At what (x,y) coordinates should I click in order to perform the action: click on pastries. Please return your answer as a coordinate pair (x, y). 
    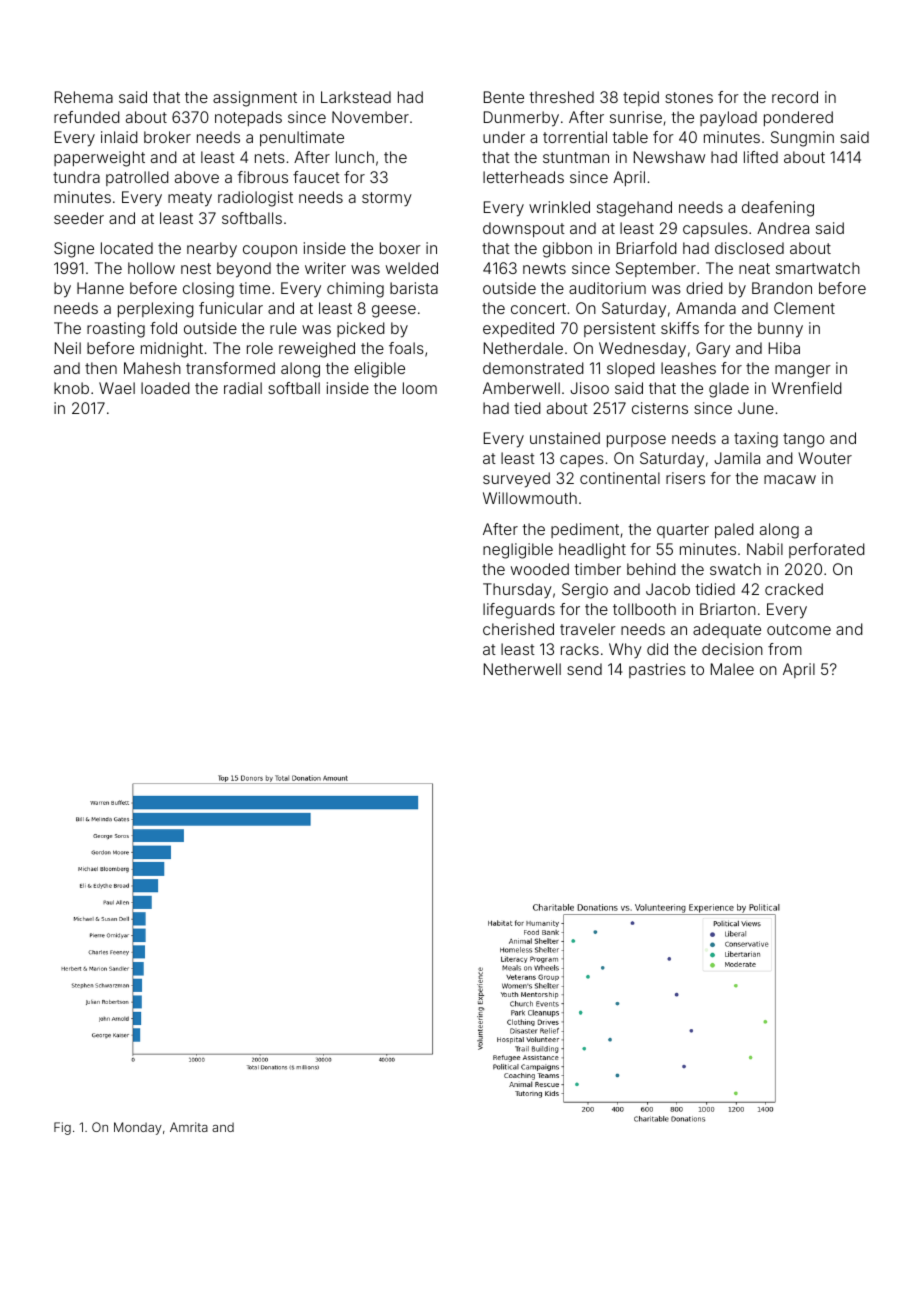
    Looking at the image, I should click on (657, 670).
